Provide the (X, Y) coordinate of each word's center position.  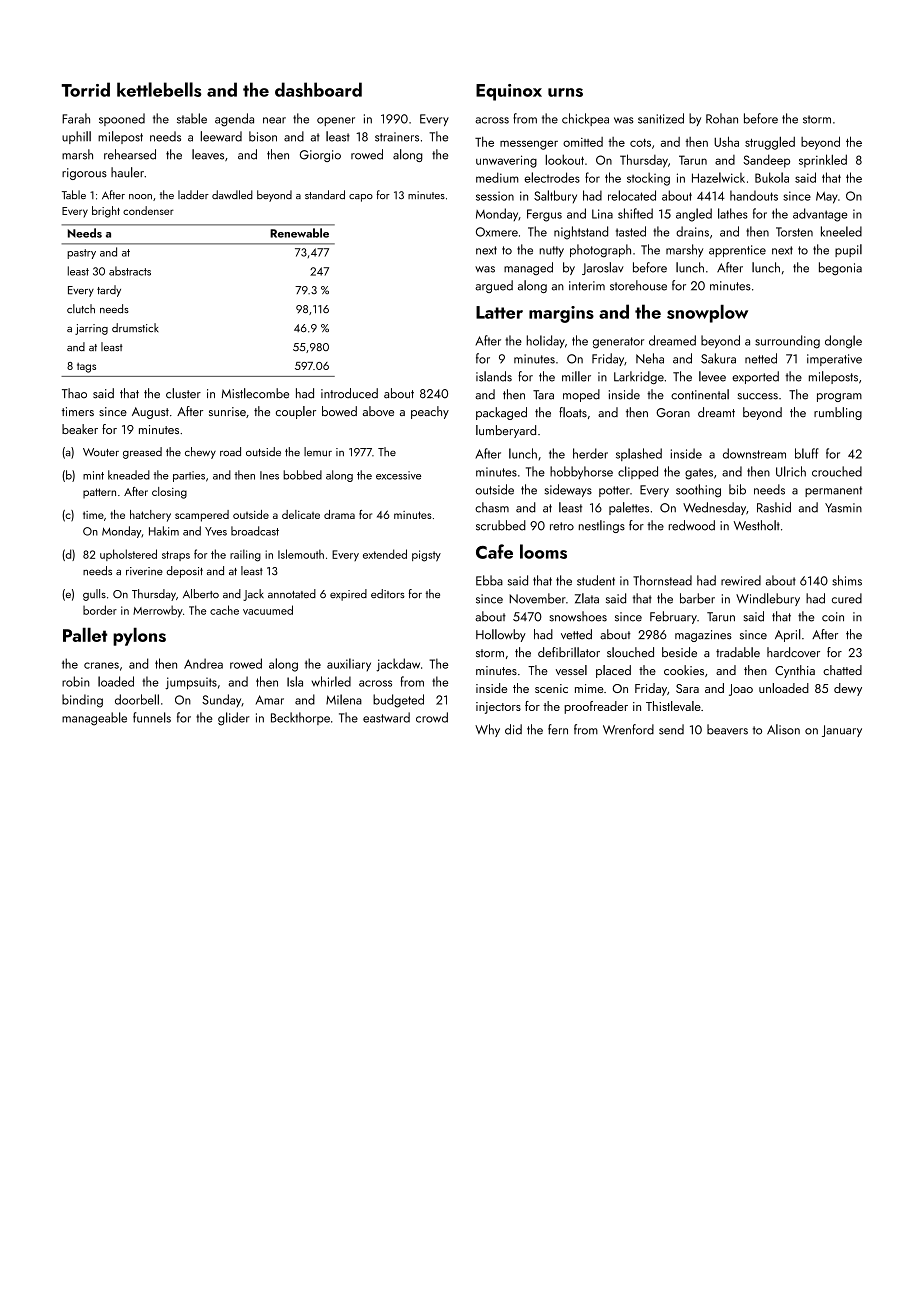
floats (573, 412)
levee (712, 376)
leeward (221, 136)
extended (385, 554)
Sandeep (766, 161)
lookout (564, 159)
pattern (99, 493)
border (100, 610)
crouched (837, 471)
